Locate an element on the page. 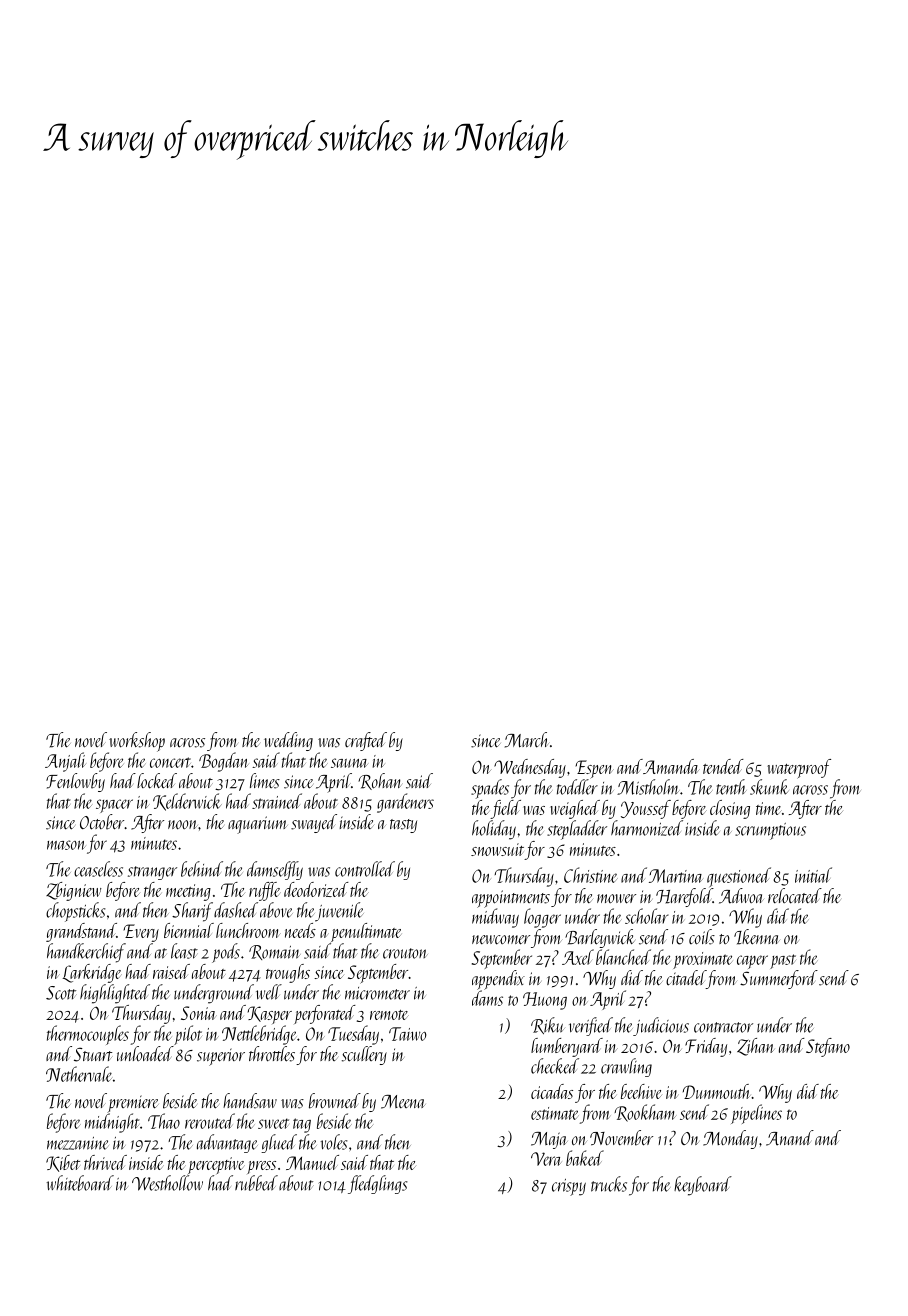 Image resolution: width=908 pixels, height=1316 pixels. newcomer is located at coordinates (501, 940).
